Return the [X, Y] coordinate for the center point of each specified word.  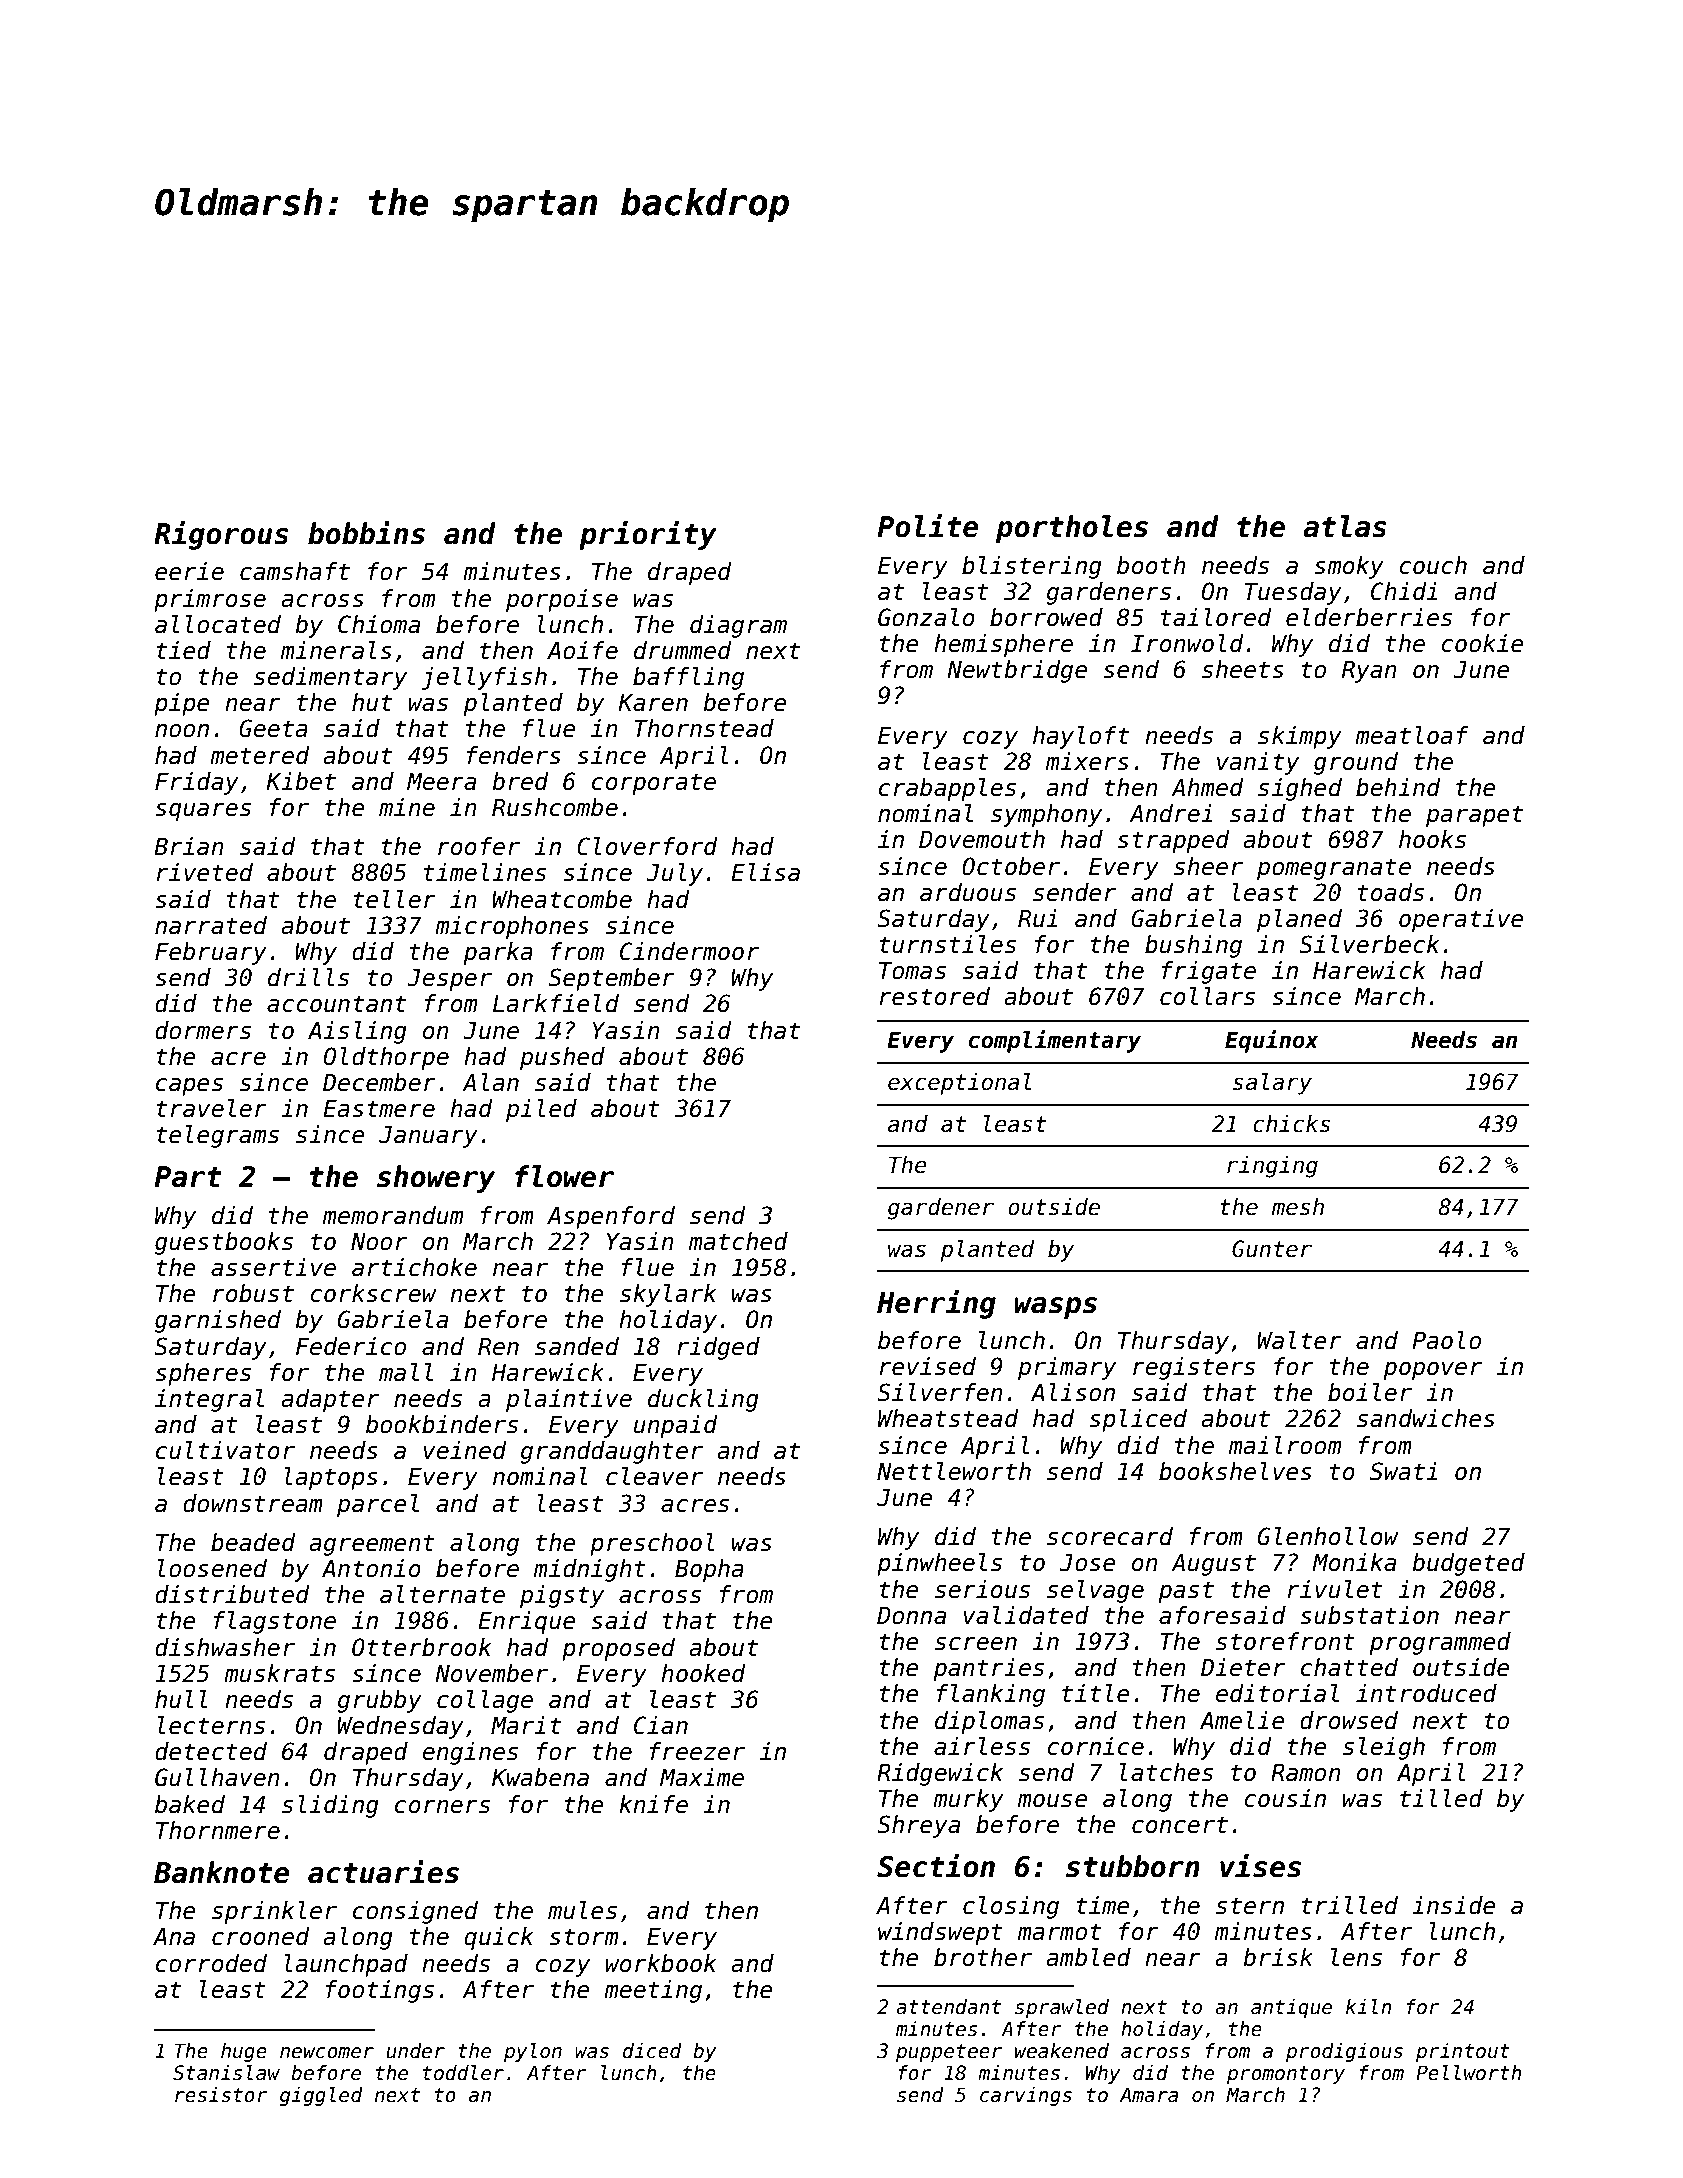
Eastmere [379, 1109]
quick [499, 1938]
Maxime [702, 1777]
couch [1433, 565]
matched [738, 1241]
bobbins [366, 533]
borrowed [1046, 617]
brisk [1278, 1957]
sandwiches [1426, 1418]
